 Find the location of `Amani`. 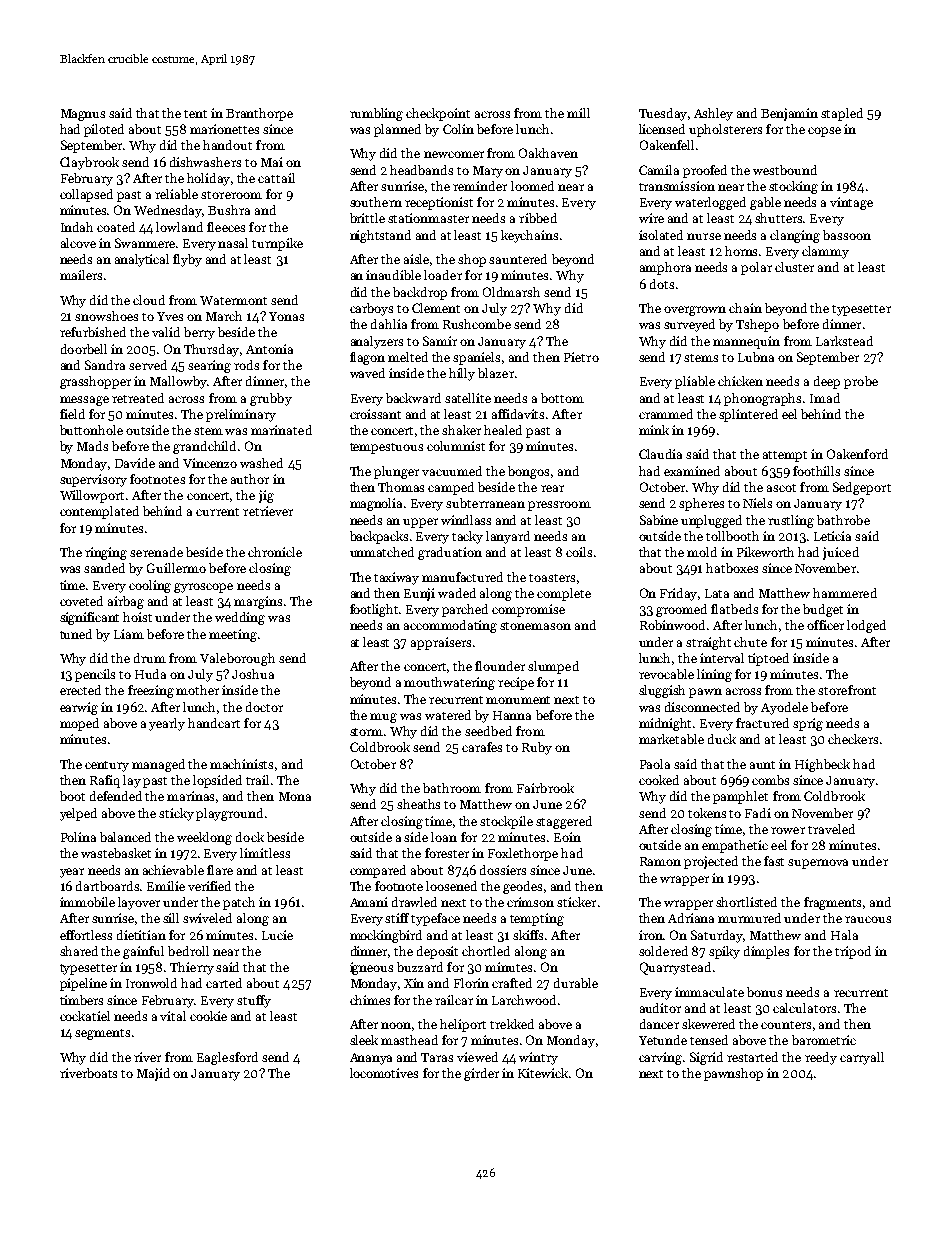

Amani is located at coordinates (369, 902).
